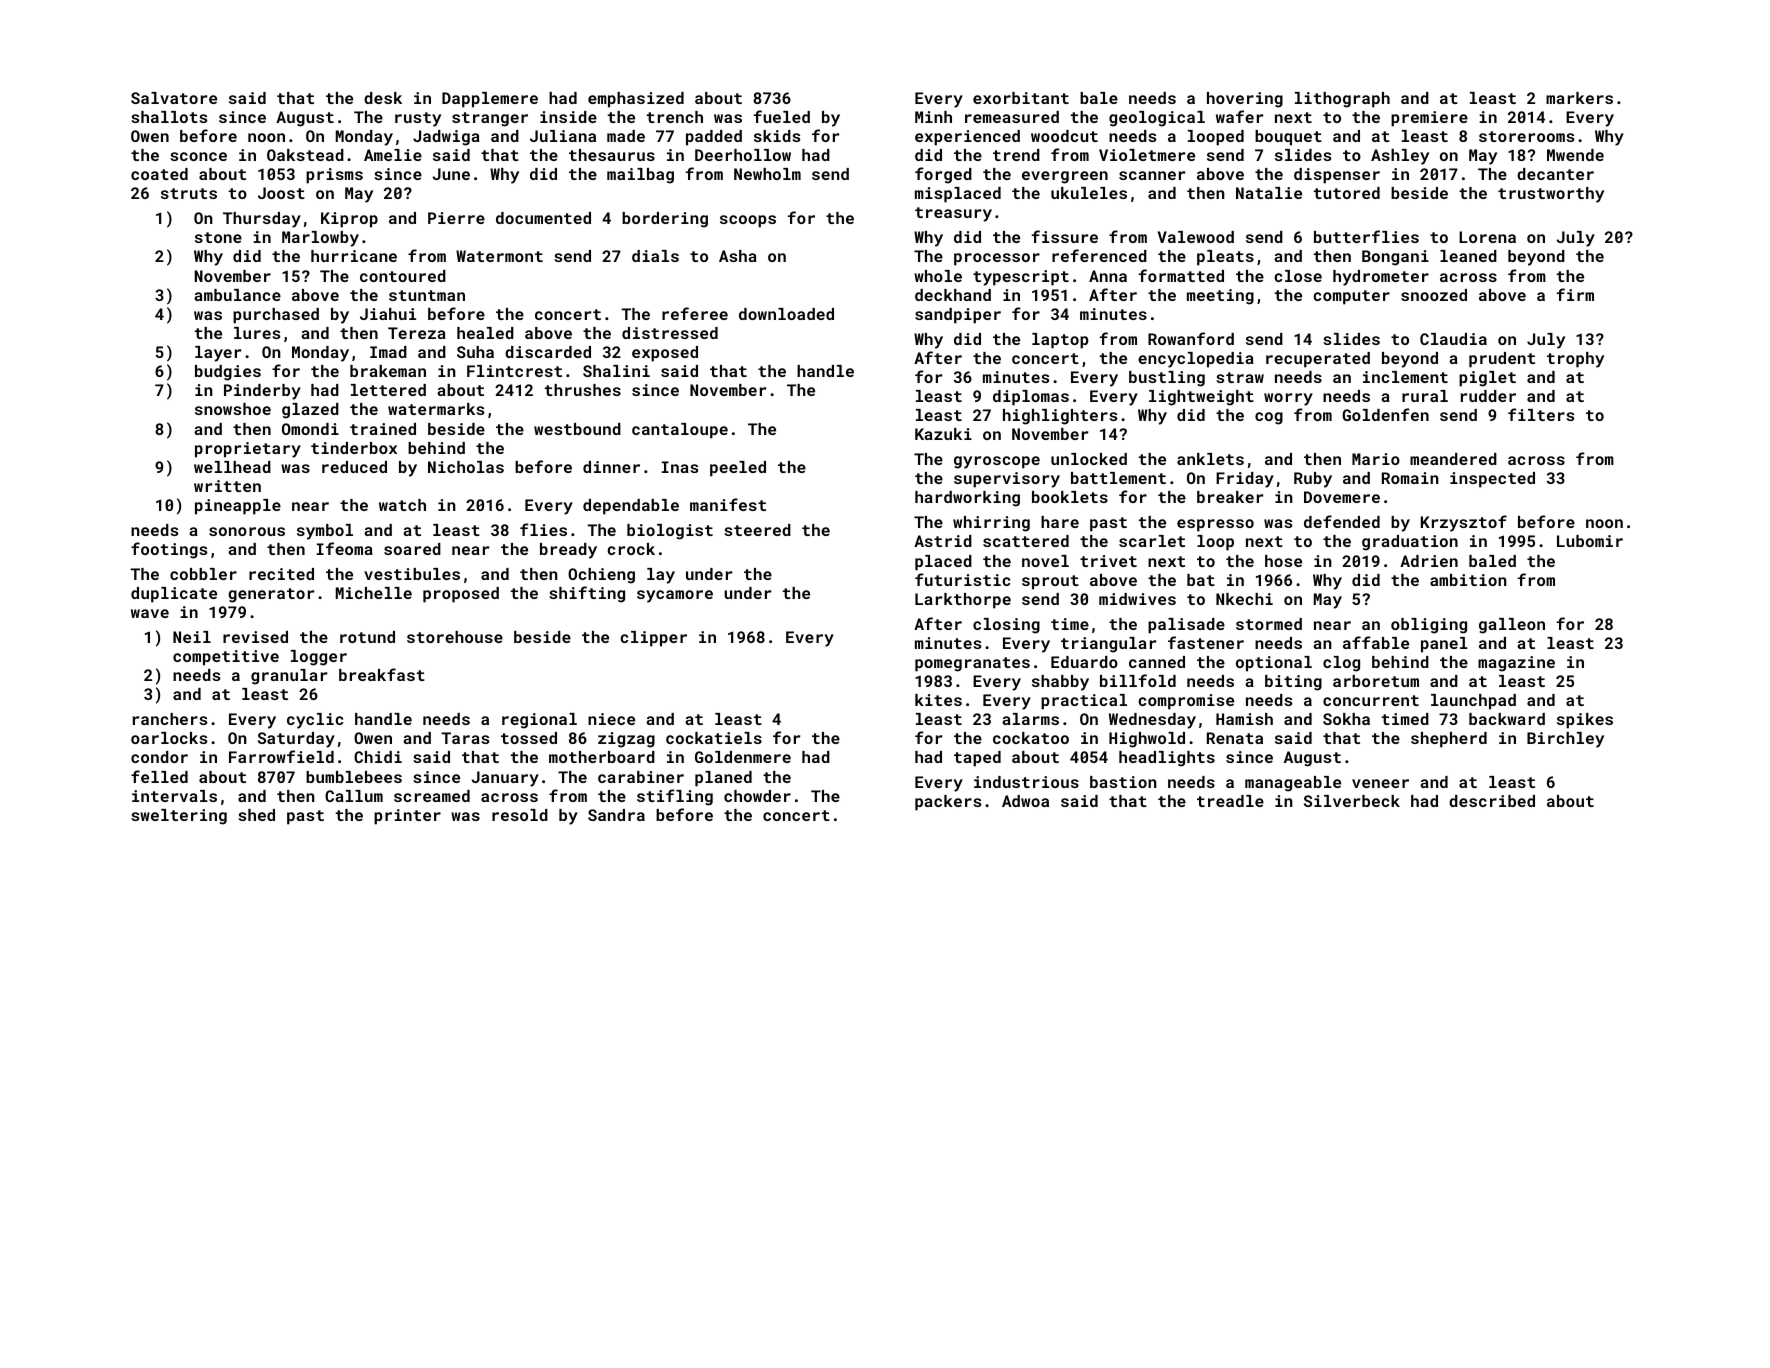 Image resolution: width=1770 pixels, height=1368 pixels. I want to click on Nkechi, so click(1244, 599).
